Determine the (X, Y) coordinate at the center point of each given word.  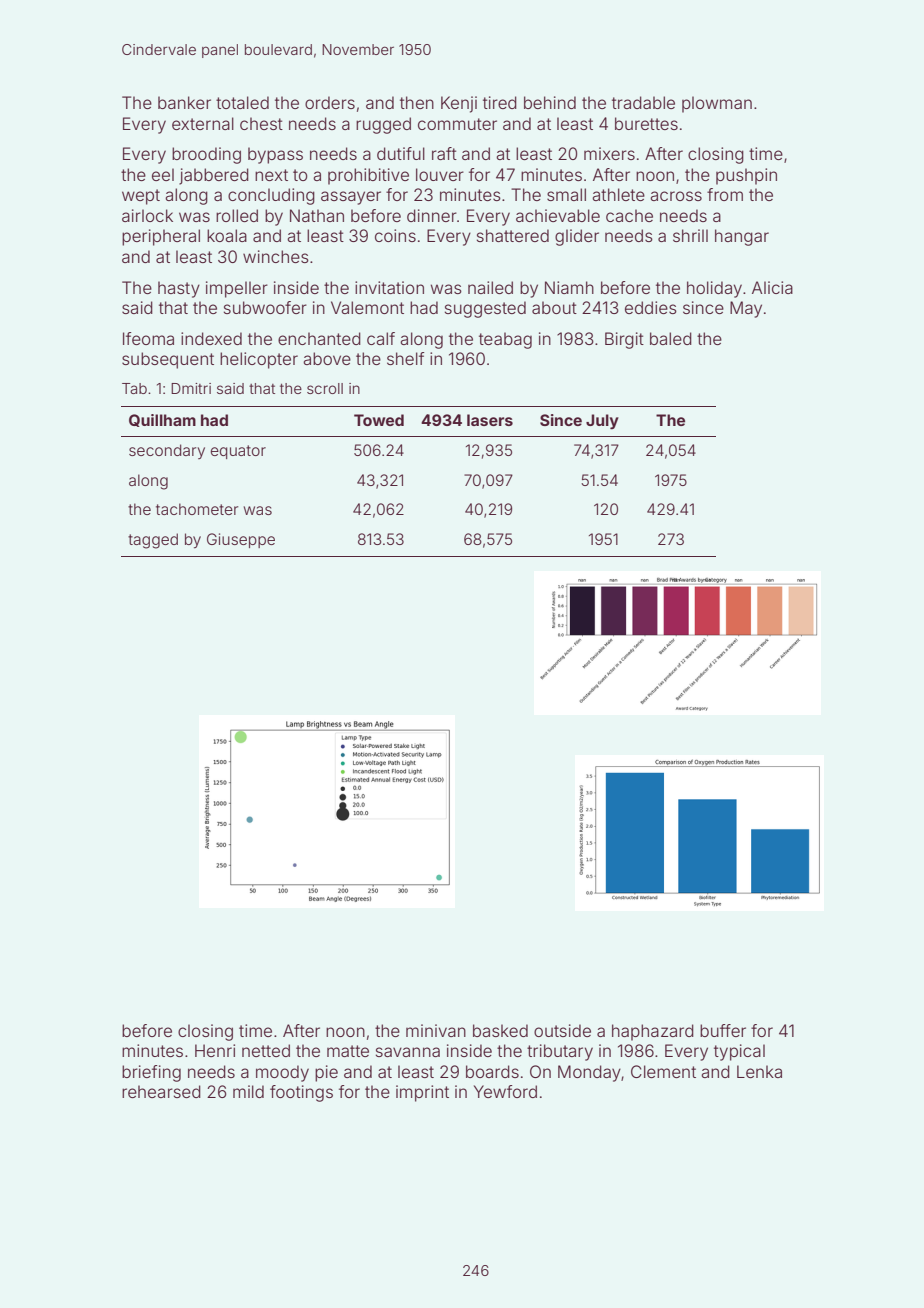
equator (238, 452)
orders (330, 102)
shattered (513, 235)
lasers (490, 420)
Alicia (772, 287)
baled (671, 338)
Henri (215, 1050)
